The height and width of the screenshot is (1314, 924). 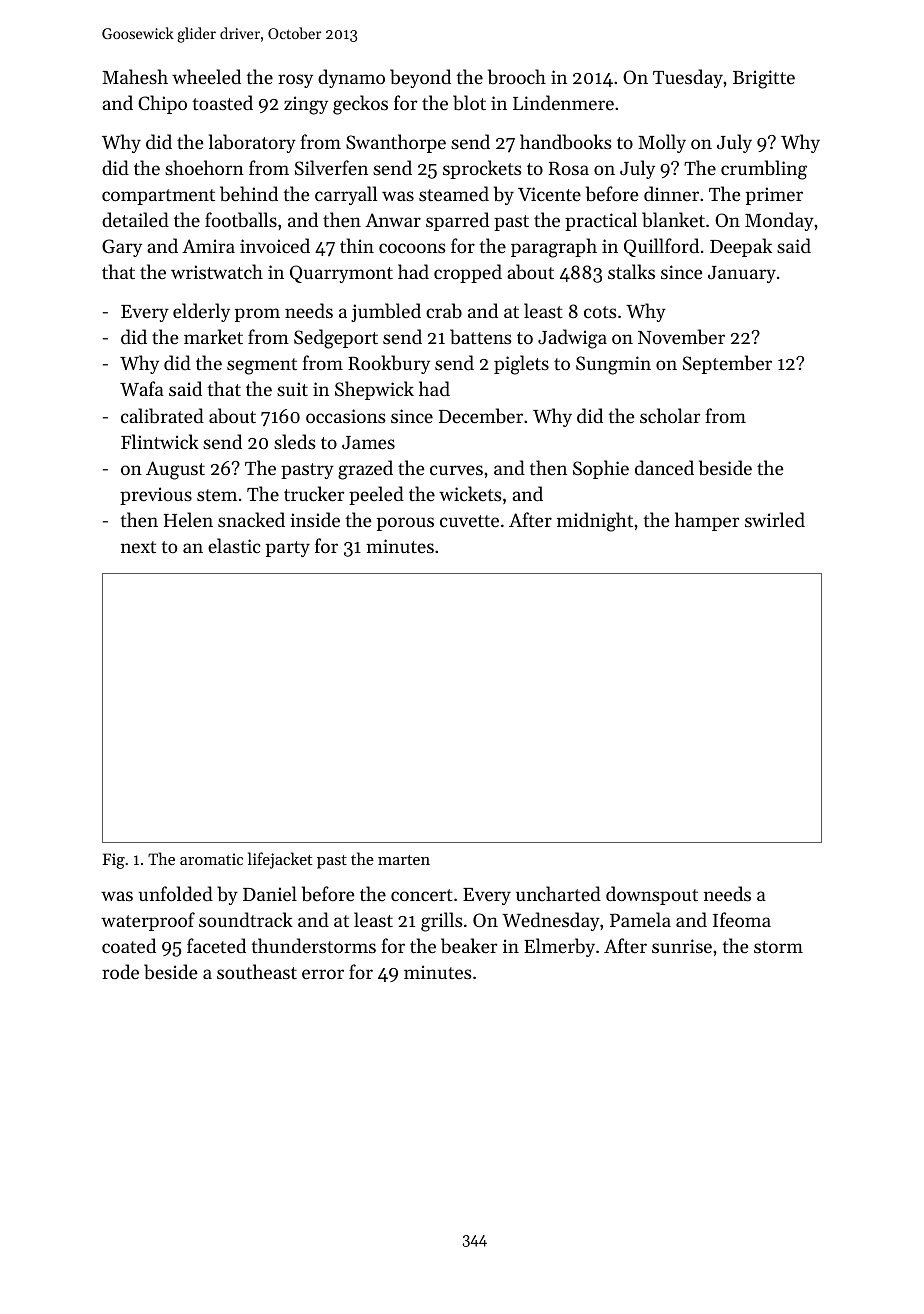 What do you see at coordinates (764, 79) in the screenshot?
I see `Brigitte` at bounding box center [764, 79].
